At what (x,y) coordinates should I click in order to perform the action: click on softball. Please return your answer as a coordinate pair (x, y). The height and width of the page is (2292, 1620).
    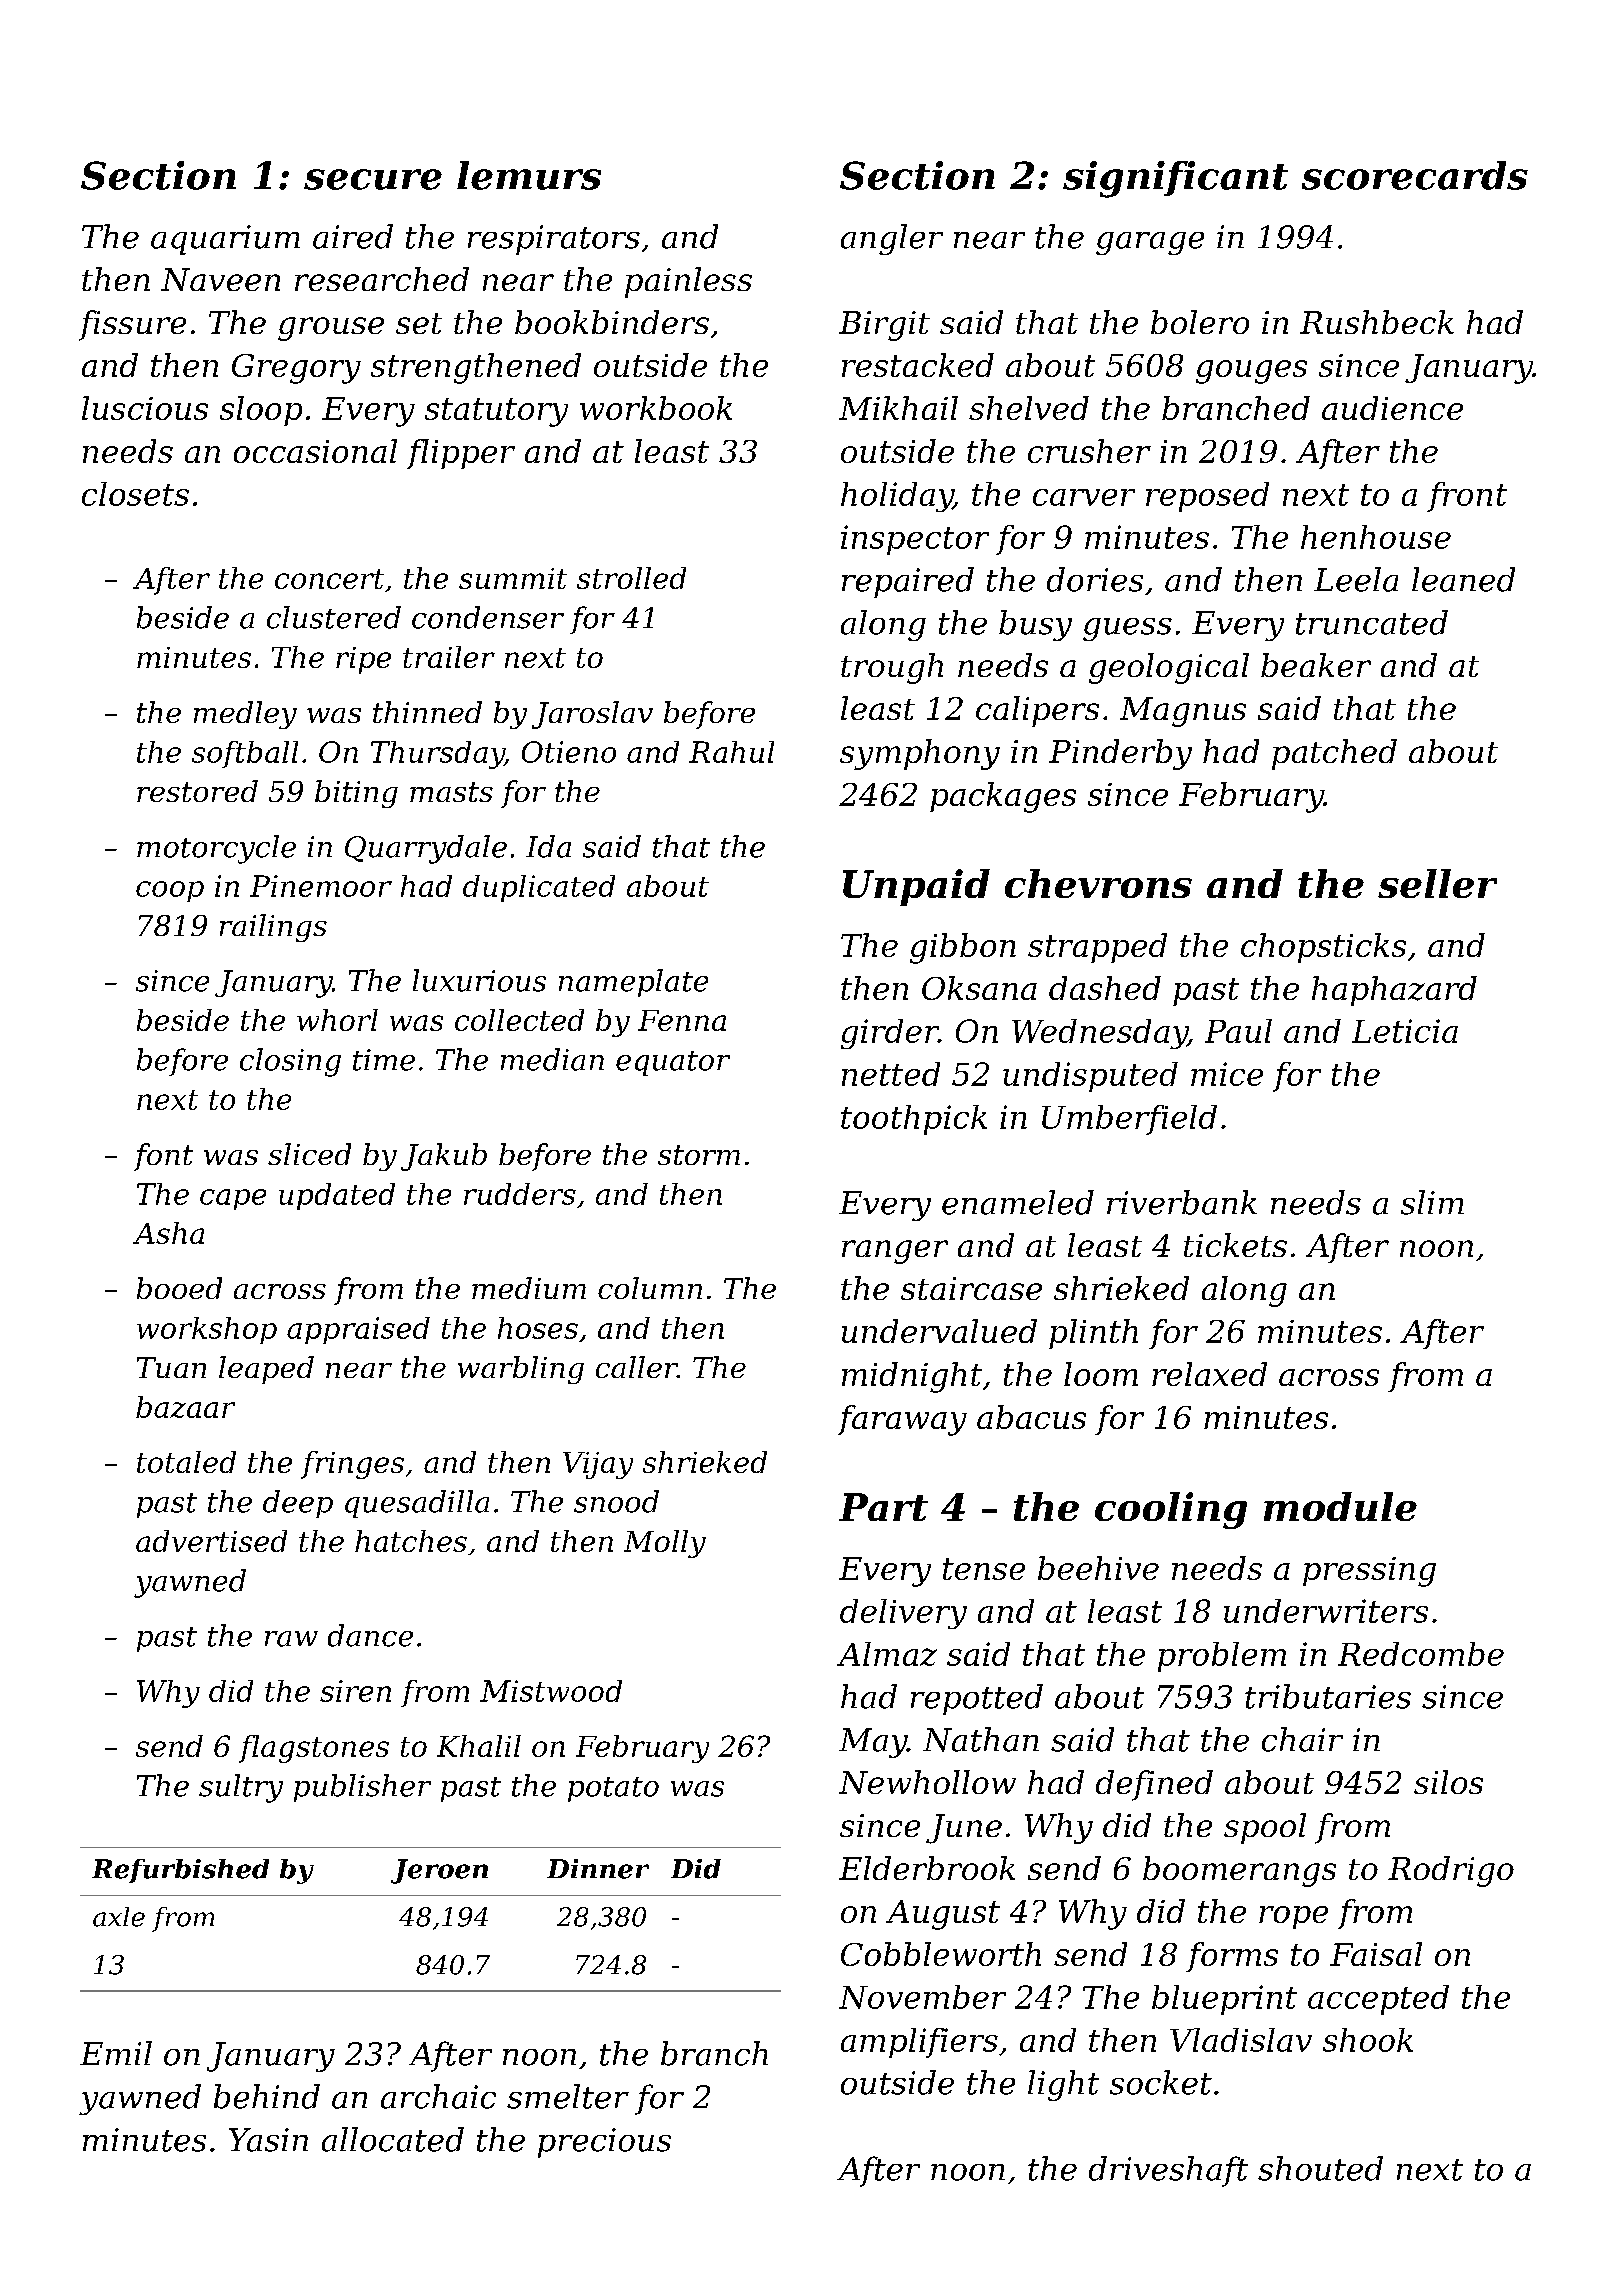
    Looking at the image, I should click on (245, 754).
